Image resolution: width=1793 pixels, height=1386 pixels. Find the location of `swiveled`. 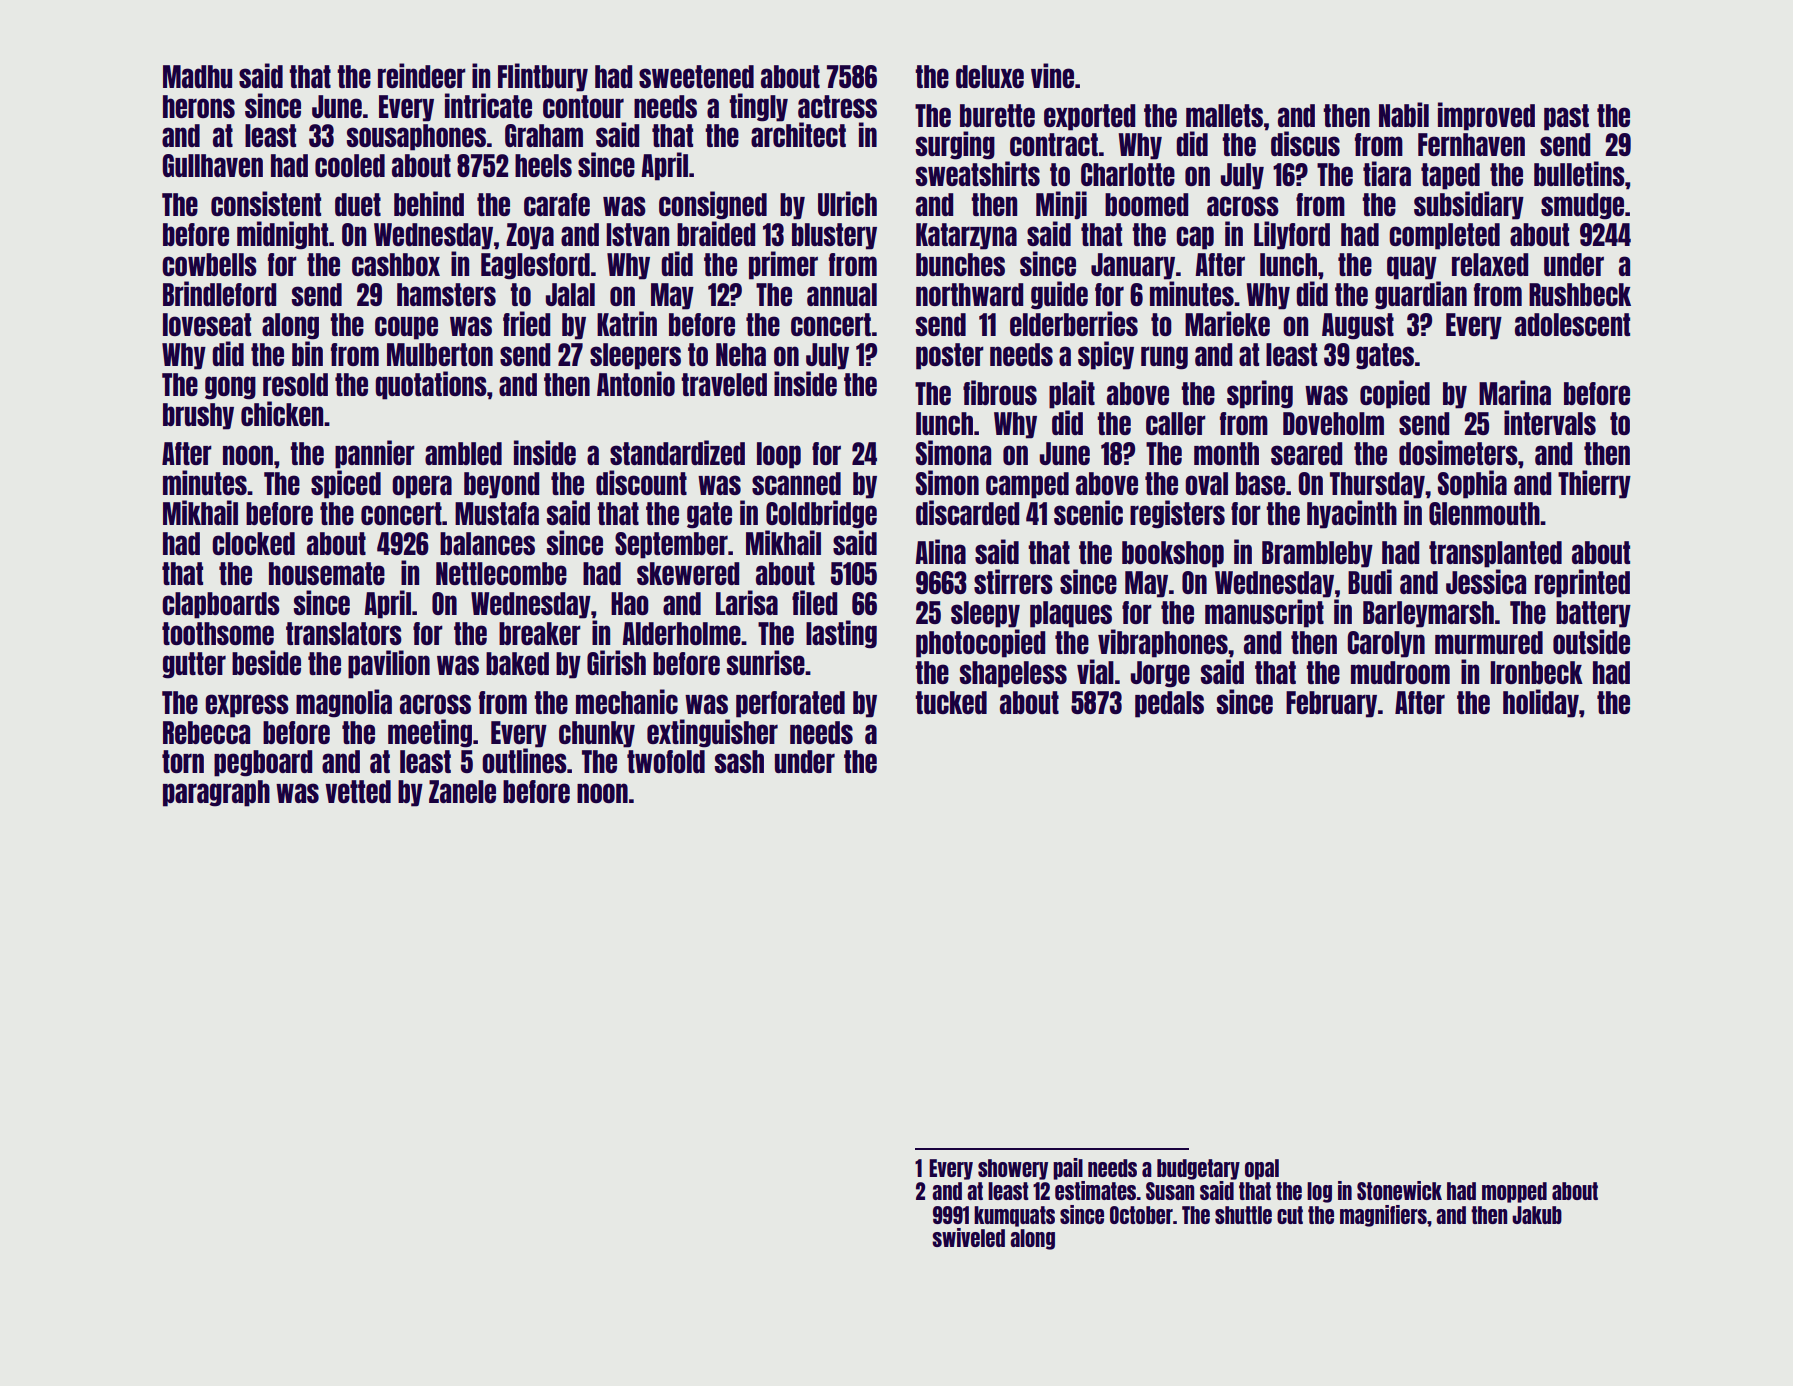

swiveled is located at coordinates (968, 1237).
